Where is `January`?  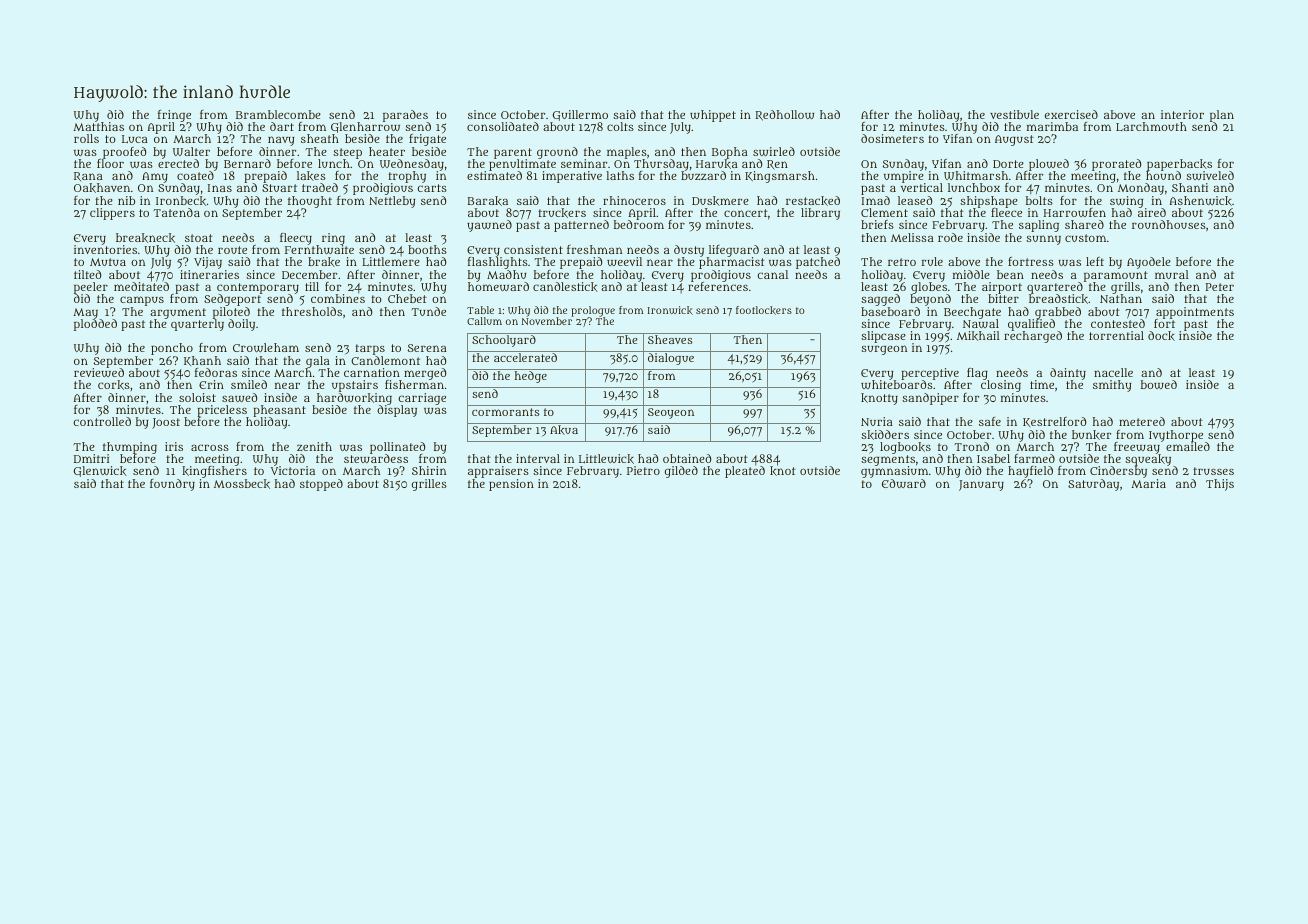 January is located at coordinates (981, 485).
